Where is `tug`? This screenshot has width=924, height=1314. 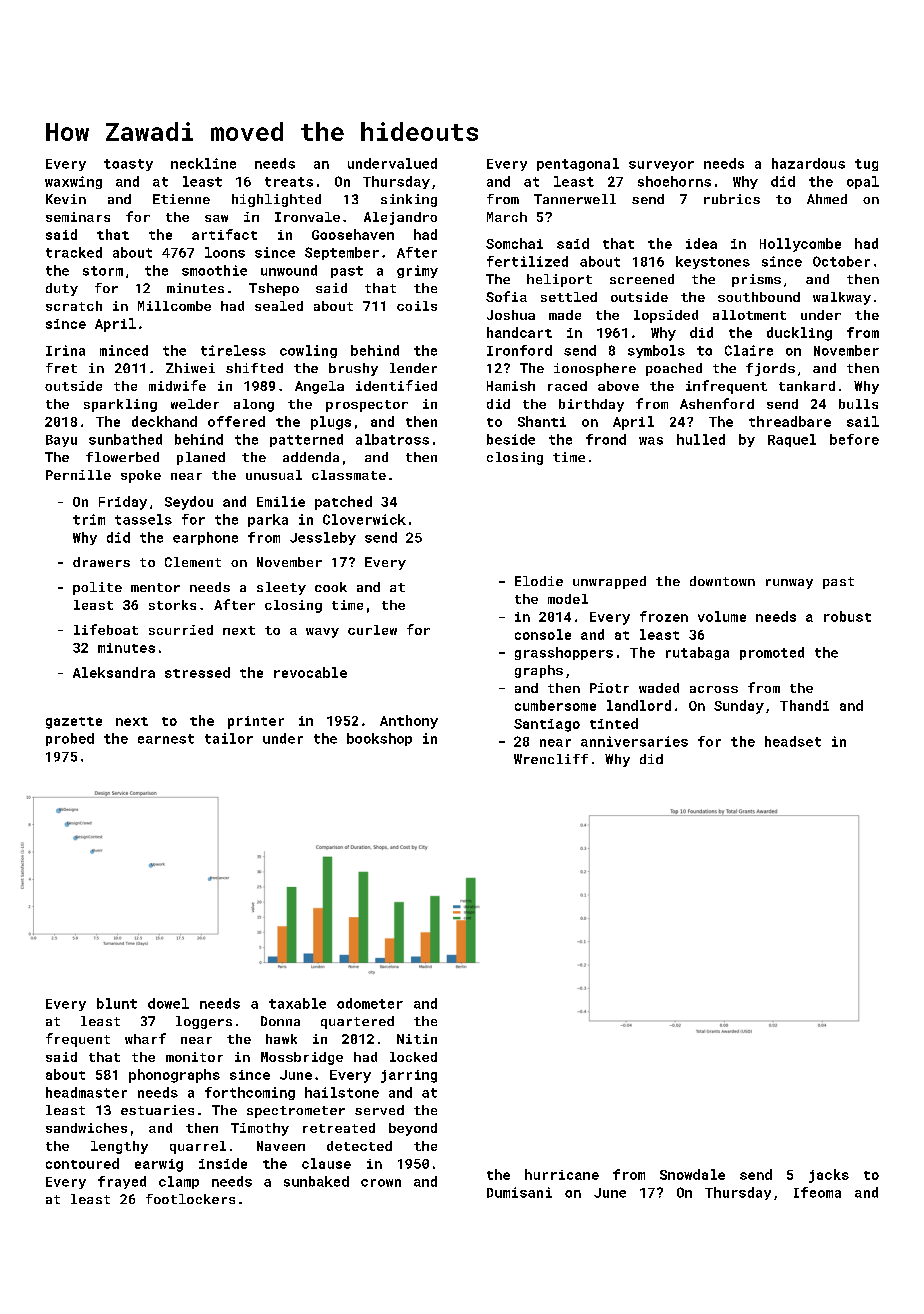
tug is located at coordinates (866, 165).
